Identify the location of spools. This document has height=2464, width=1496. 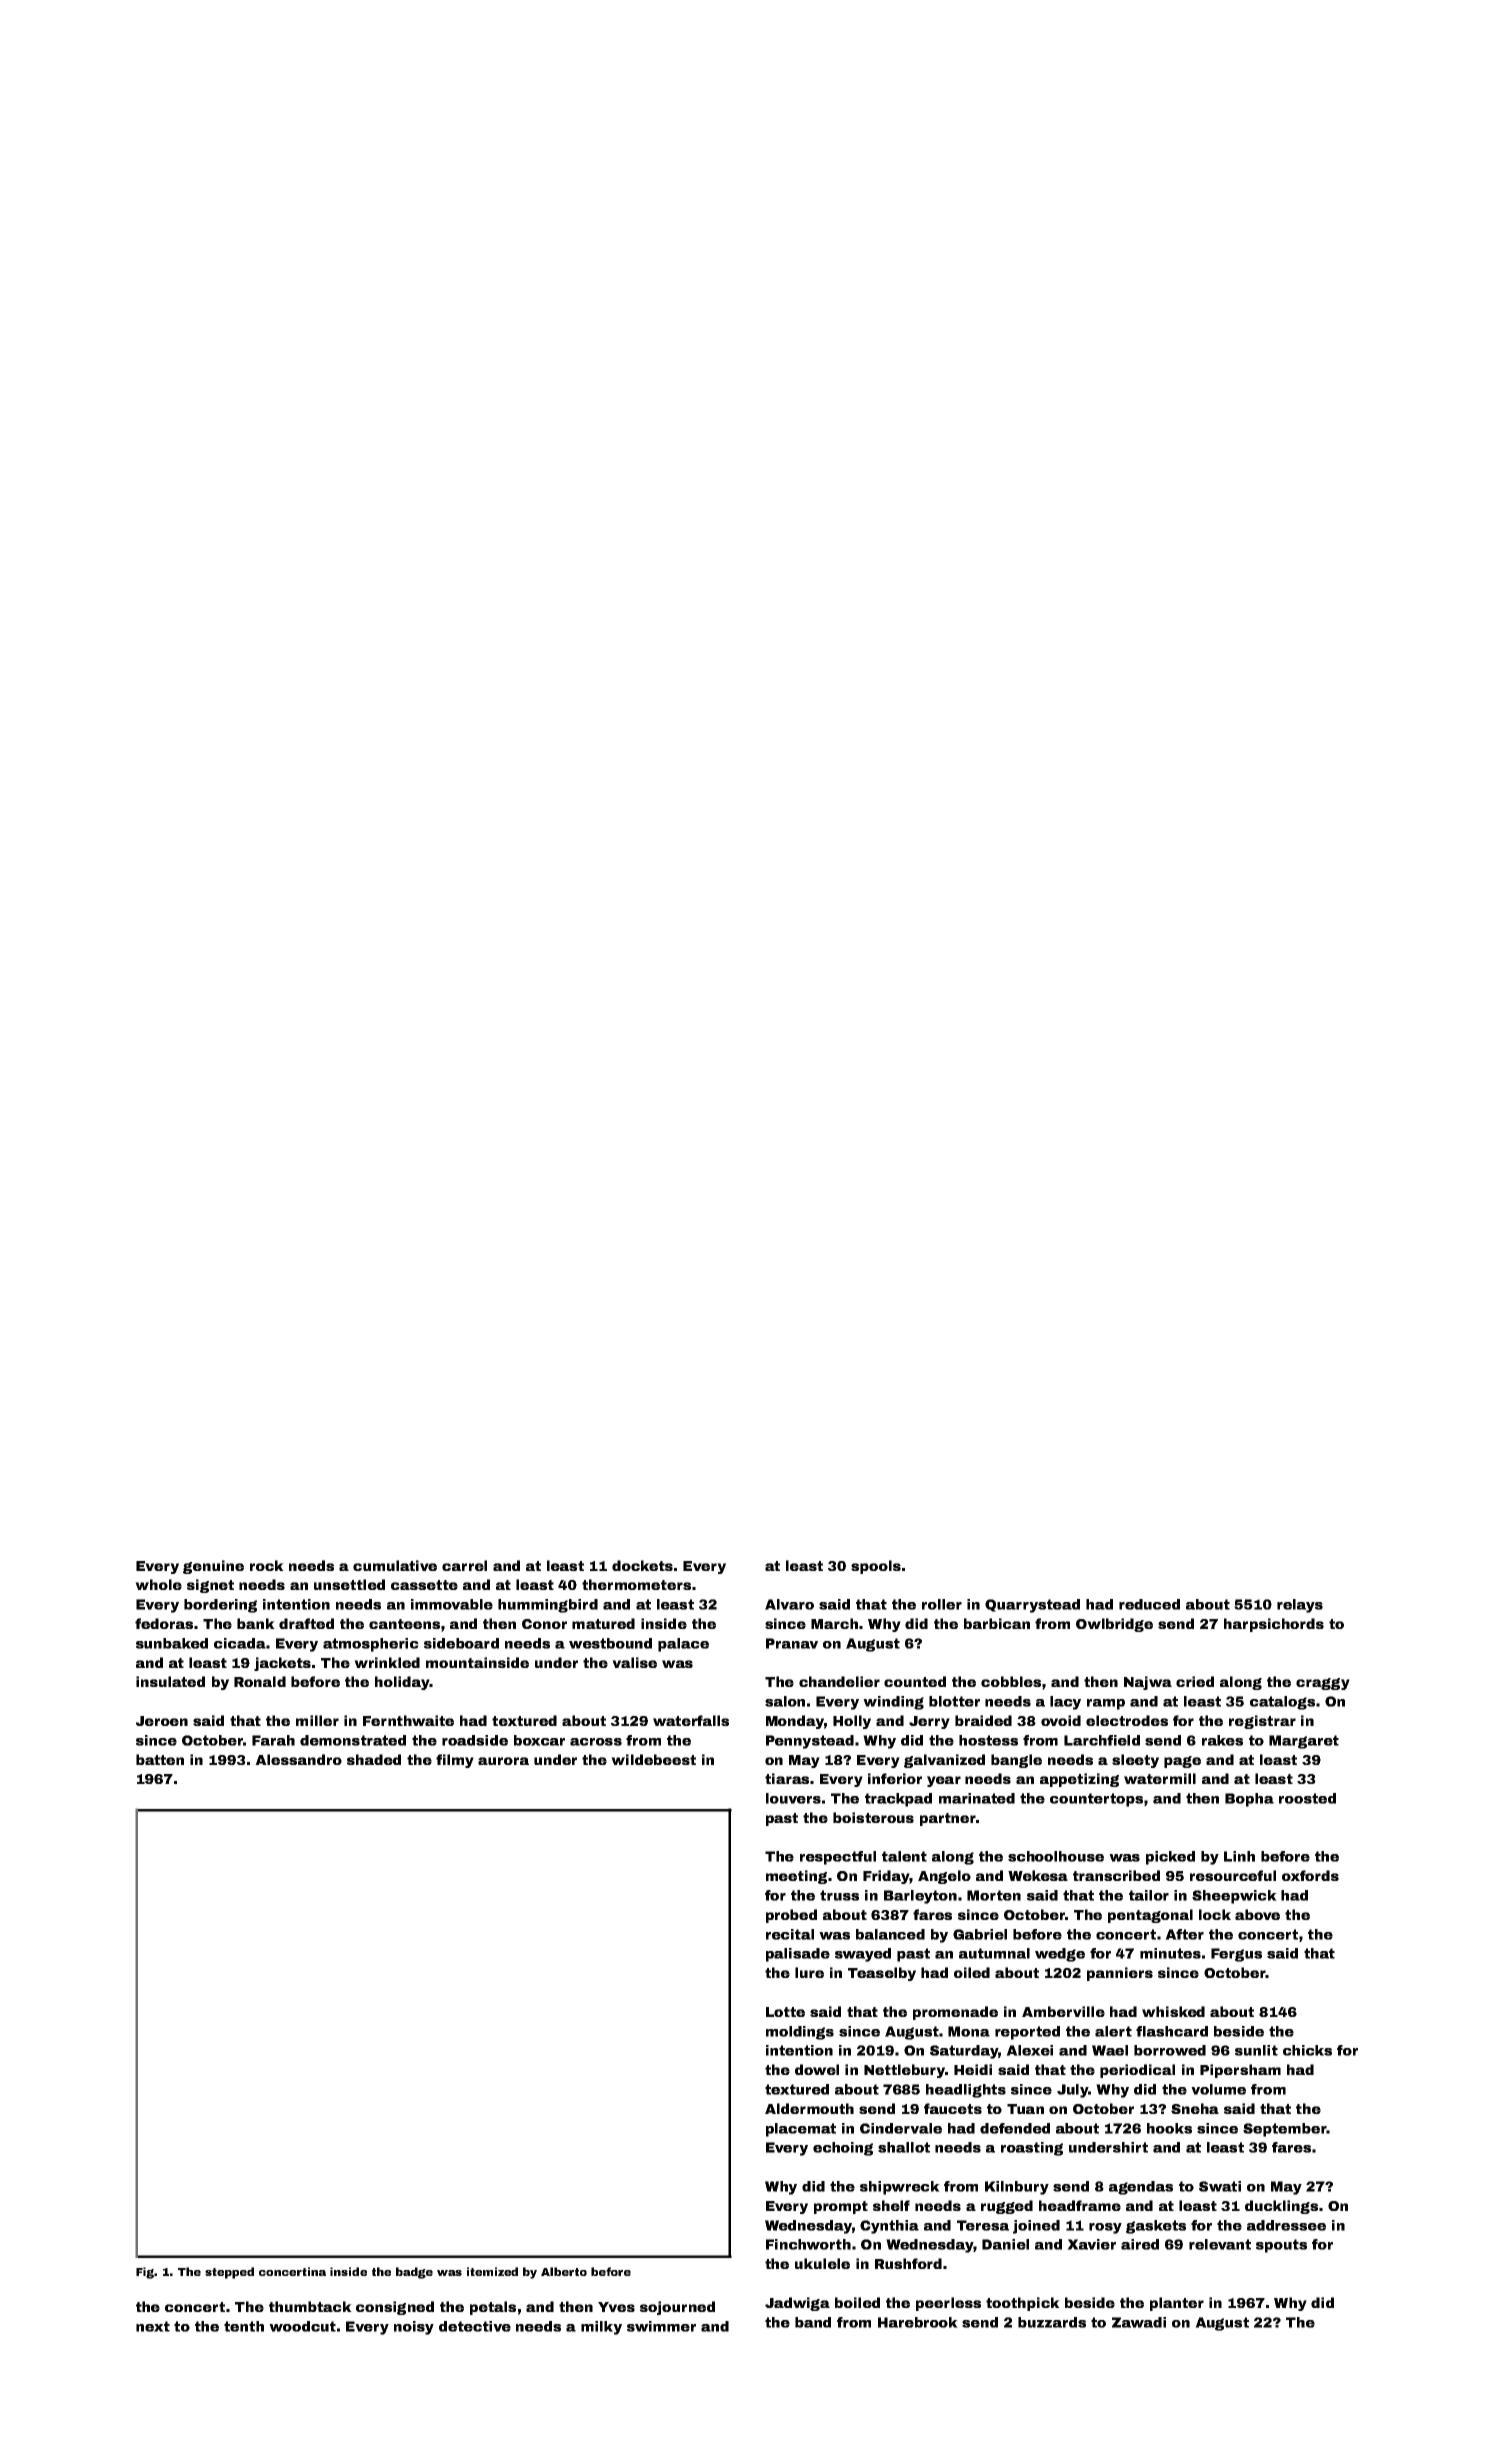
(876, 1567).
